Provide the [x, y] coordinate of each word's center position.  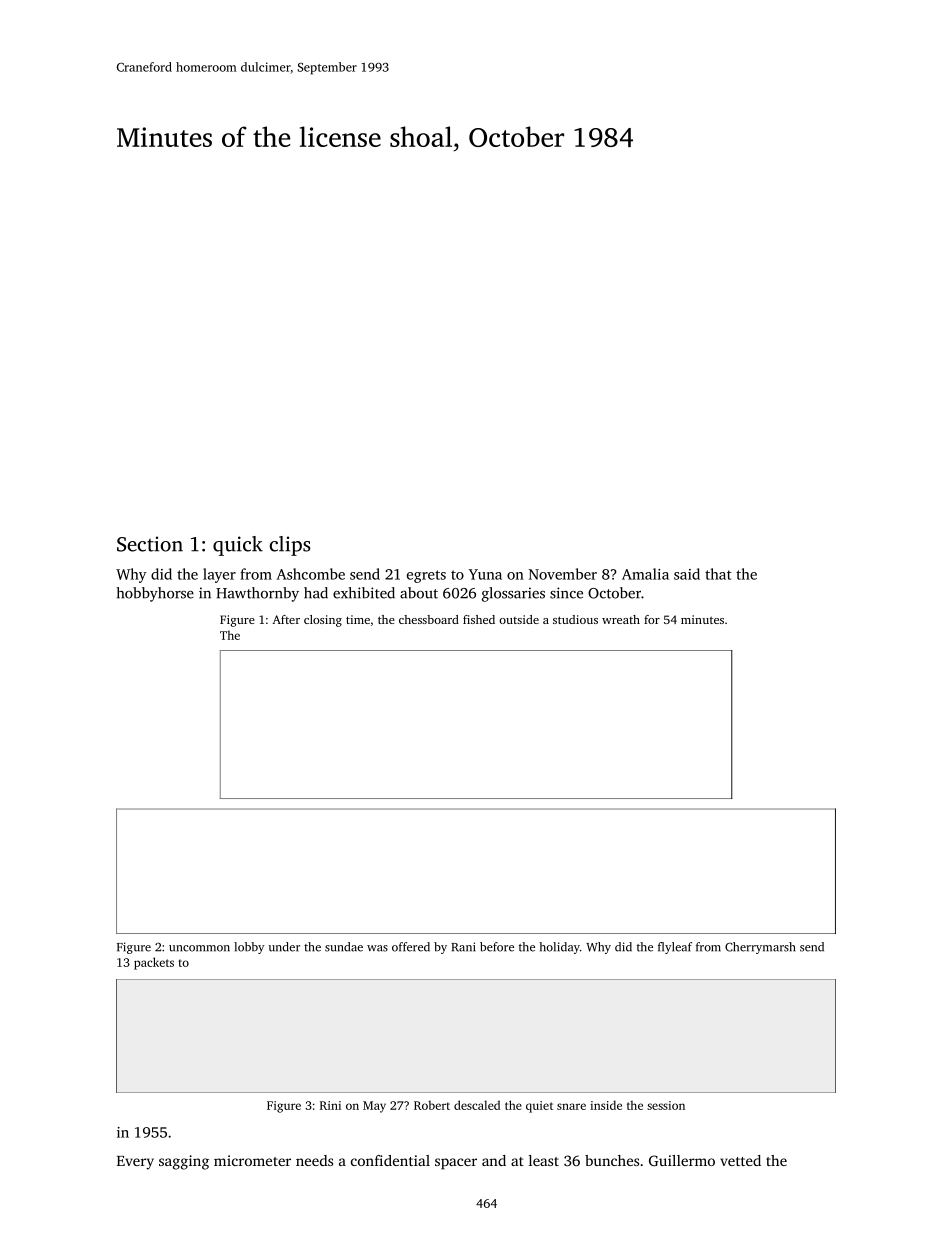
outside [519, 619]
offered [411, 947]
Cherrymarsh [760, 948]
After [286, 619]
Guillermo [682, 1160]
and [494, 1160]
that [718, 574]
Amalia [645, 574]
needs [314, 1160]
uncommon [199, 948]
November [563, 574]
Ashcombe [311, 574]
